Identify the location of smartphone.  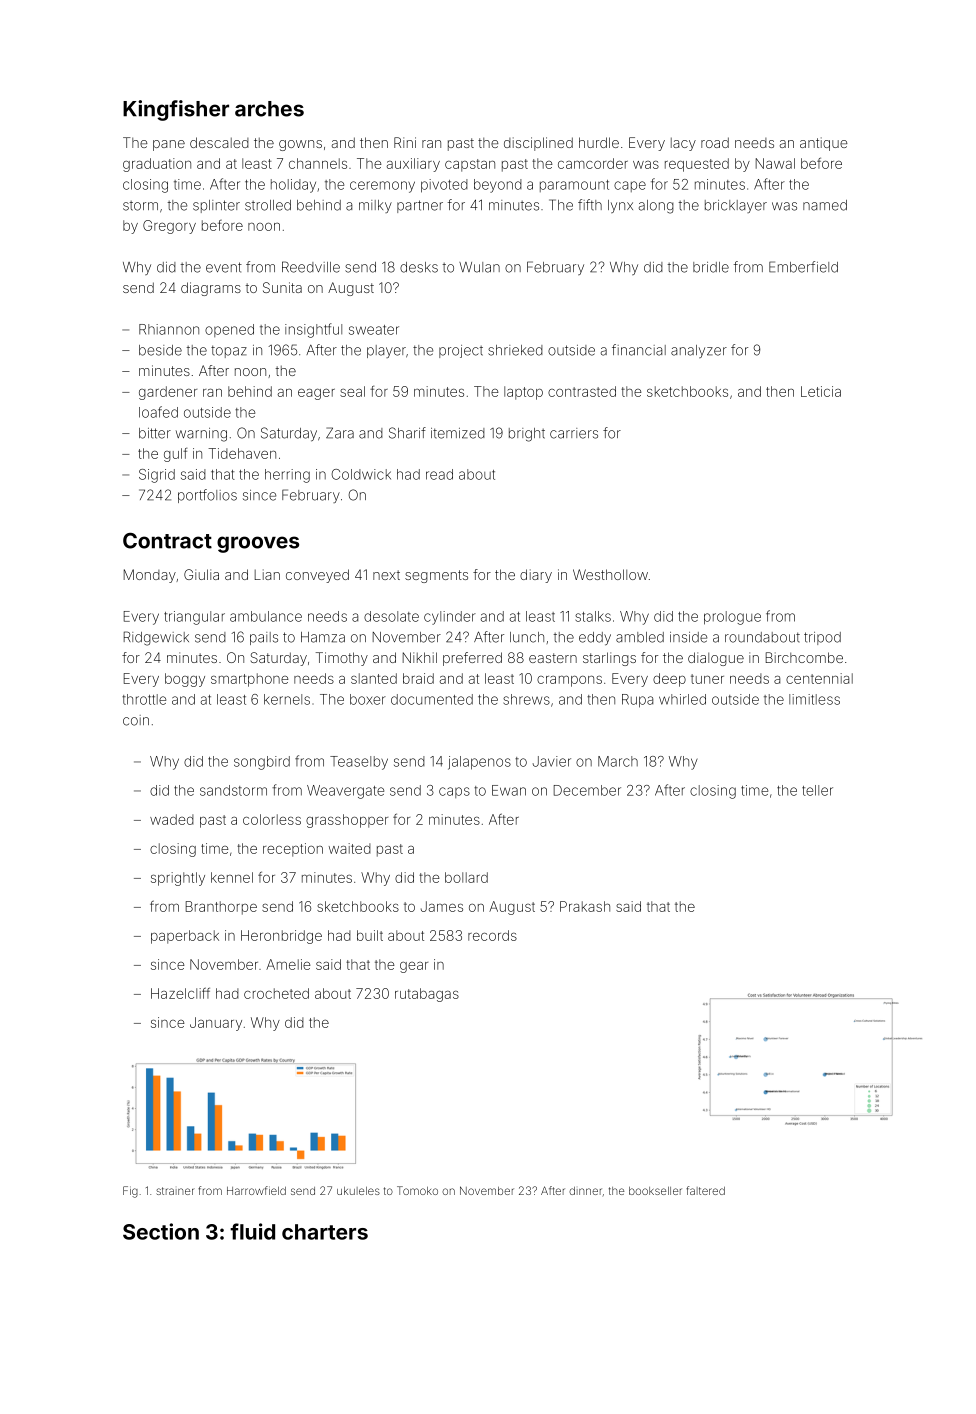
(250, 680).
